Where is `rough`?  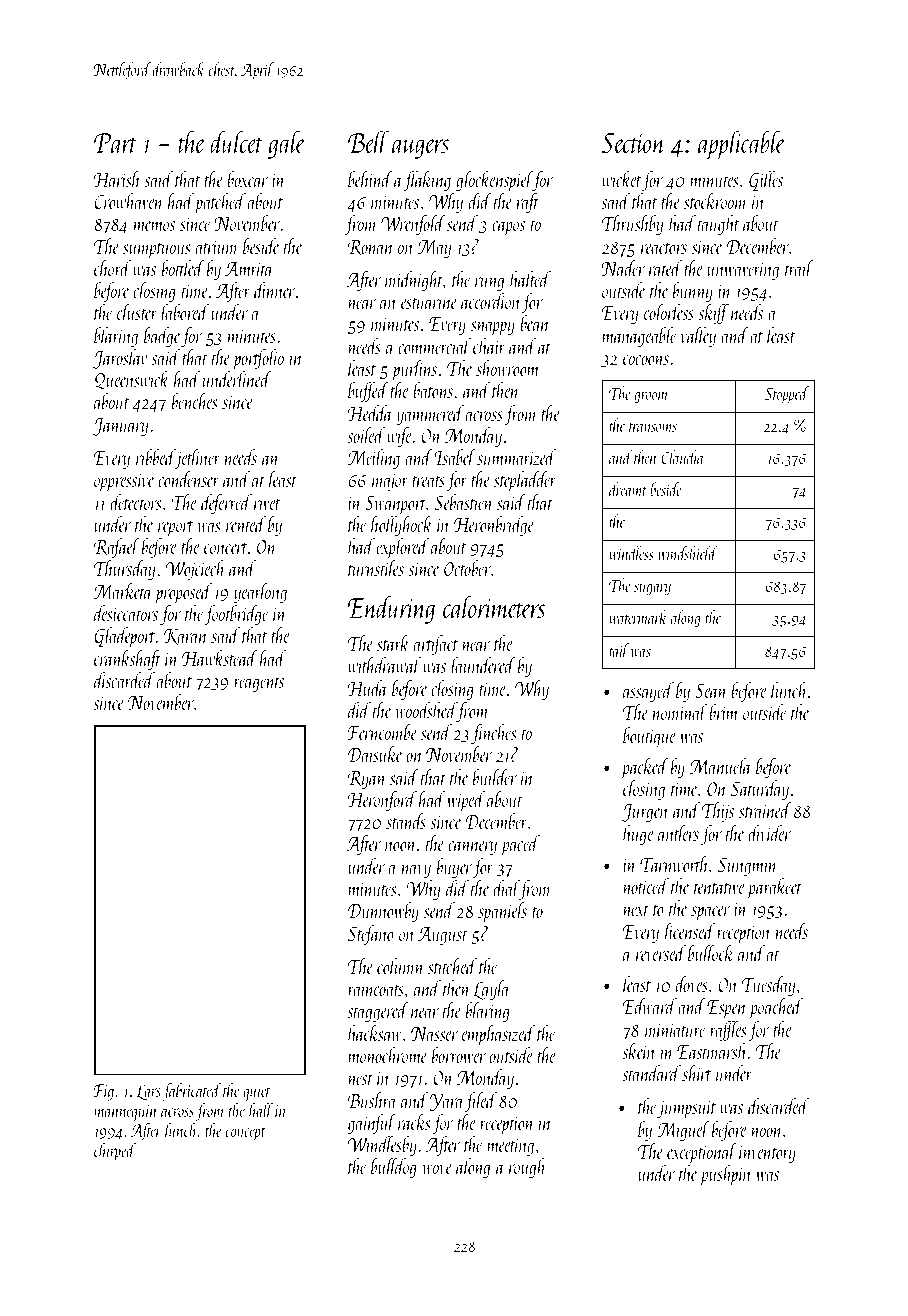
rough is located at coordinates (528, 1168).
